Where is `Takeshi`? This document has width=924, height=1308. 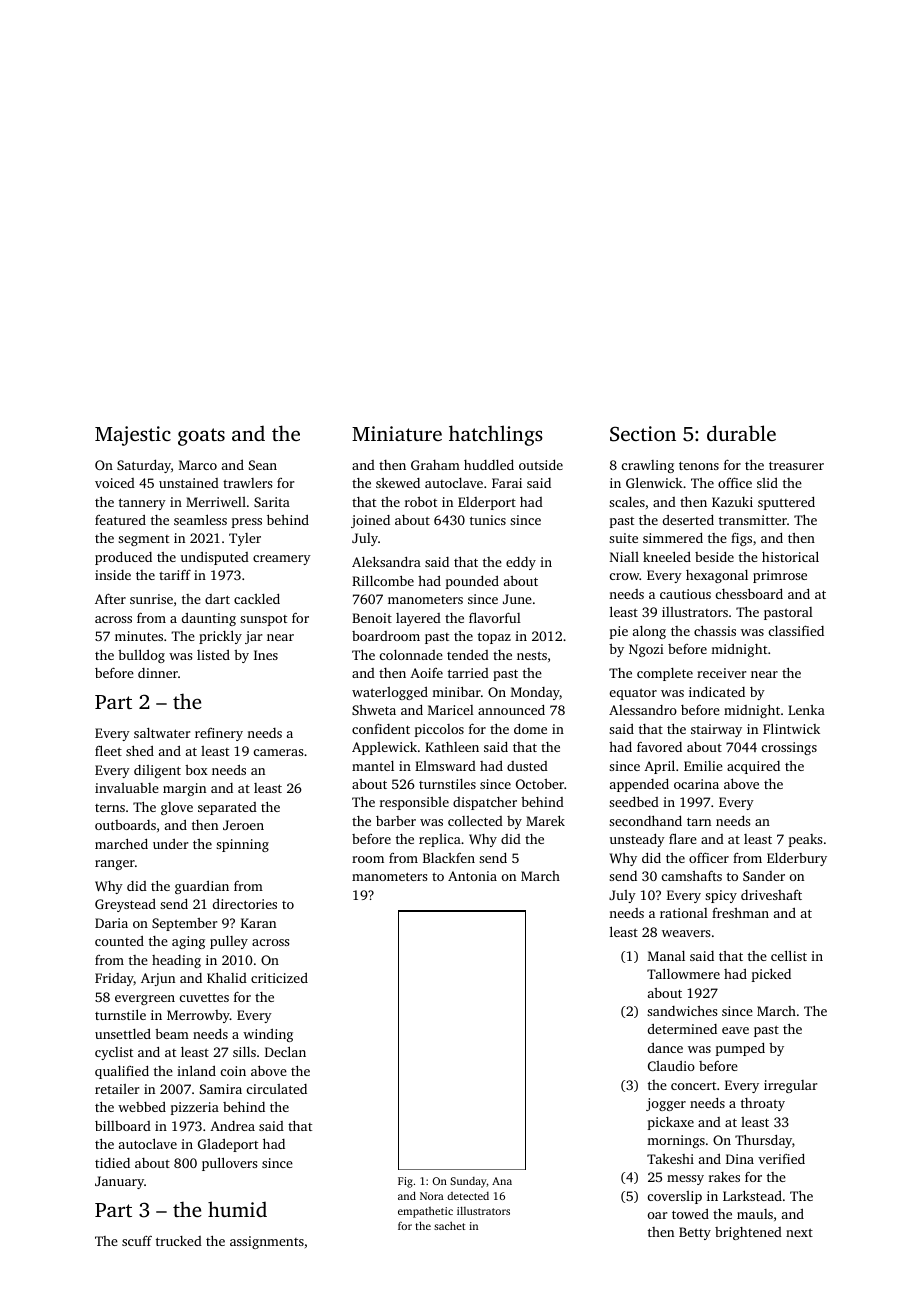
Takeshi is located at coordinates (670, 1159).
